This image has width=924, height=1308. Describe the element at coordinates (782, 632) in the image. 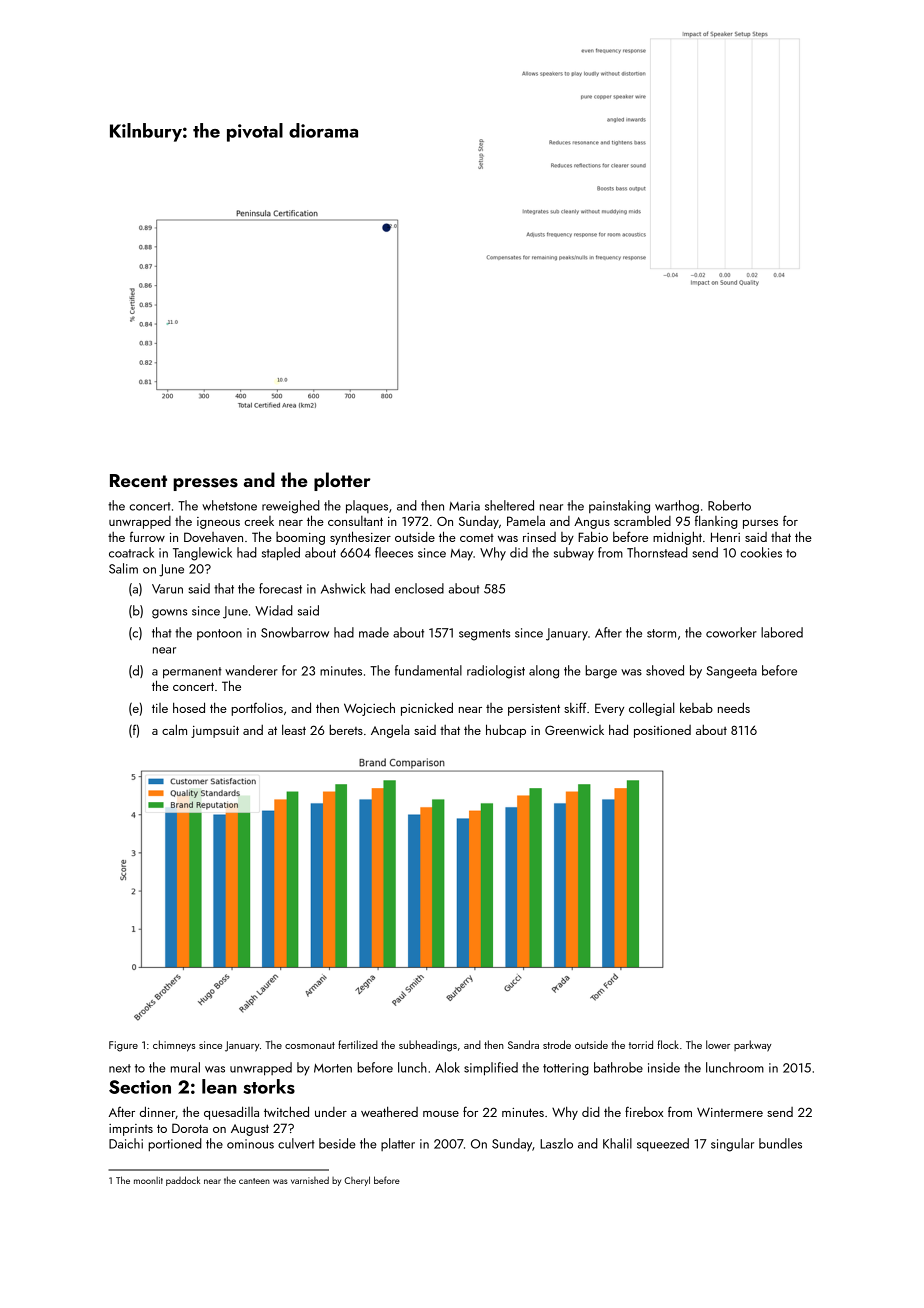

I see `labored` at that location.
